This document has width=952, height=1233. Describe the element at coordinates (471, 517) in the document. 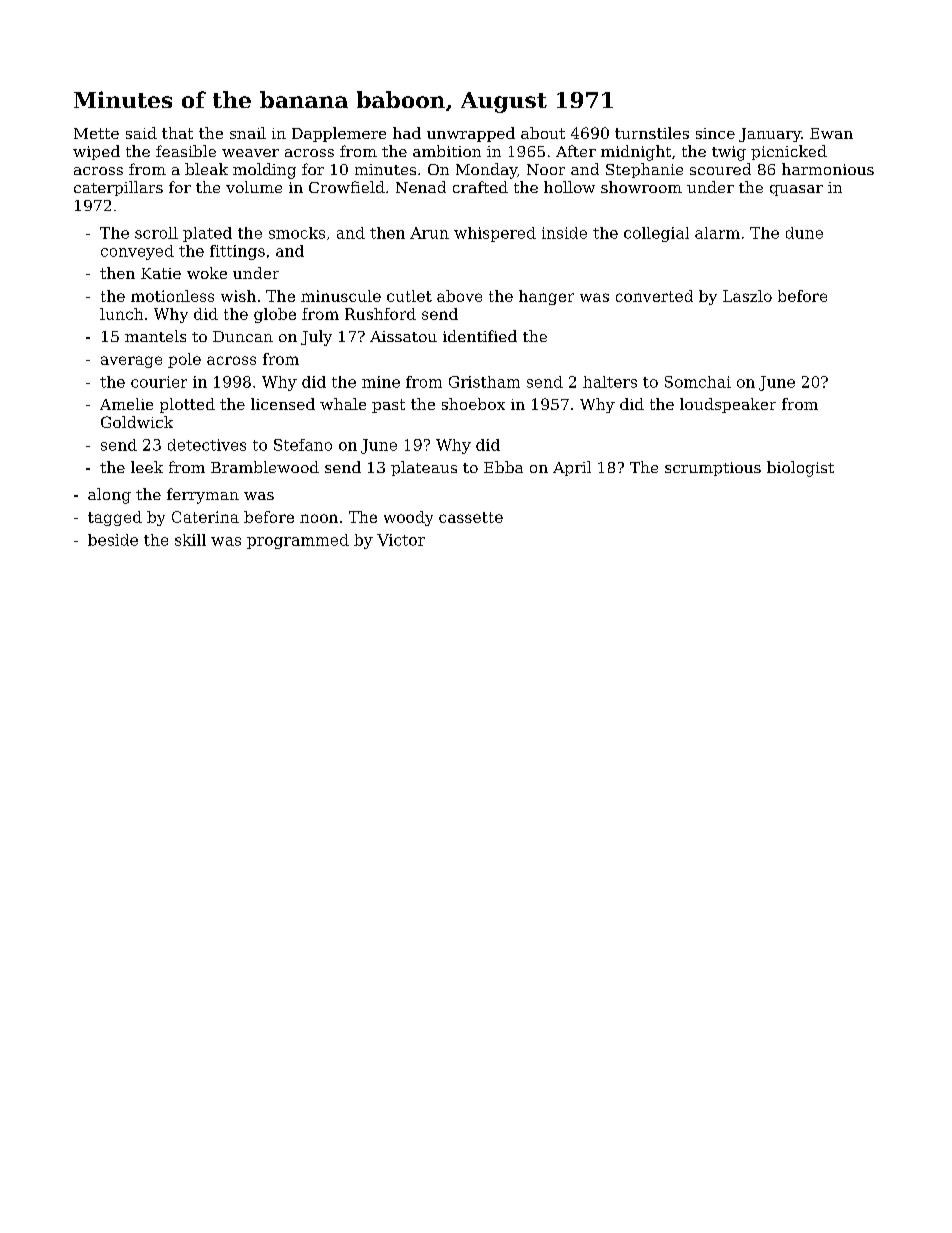

I see `cassette` at that location.
